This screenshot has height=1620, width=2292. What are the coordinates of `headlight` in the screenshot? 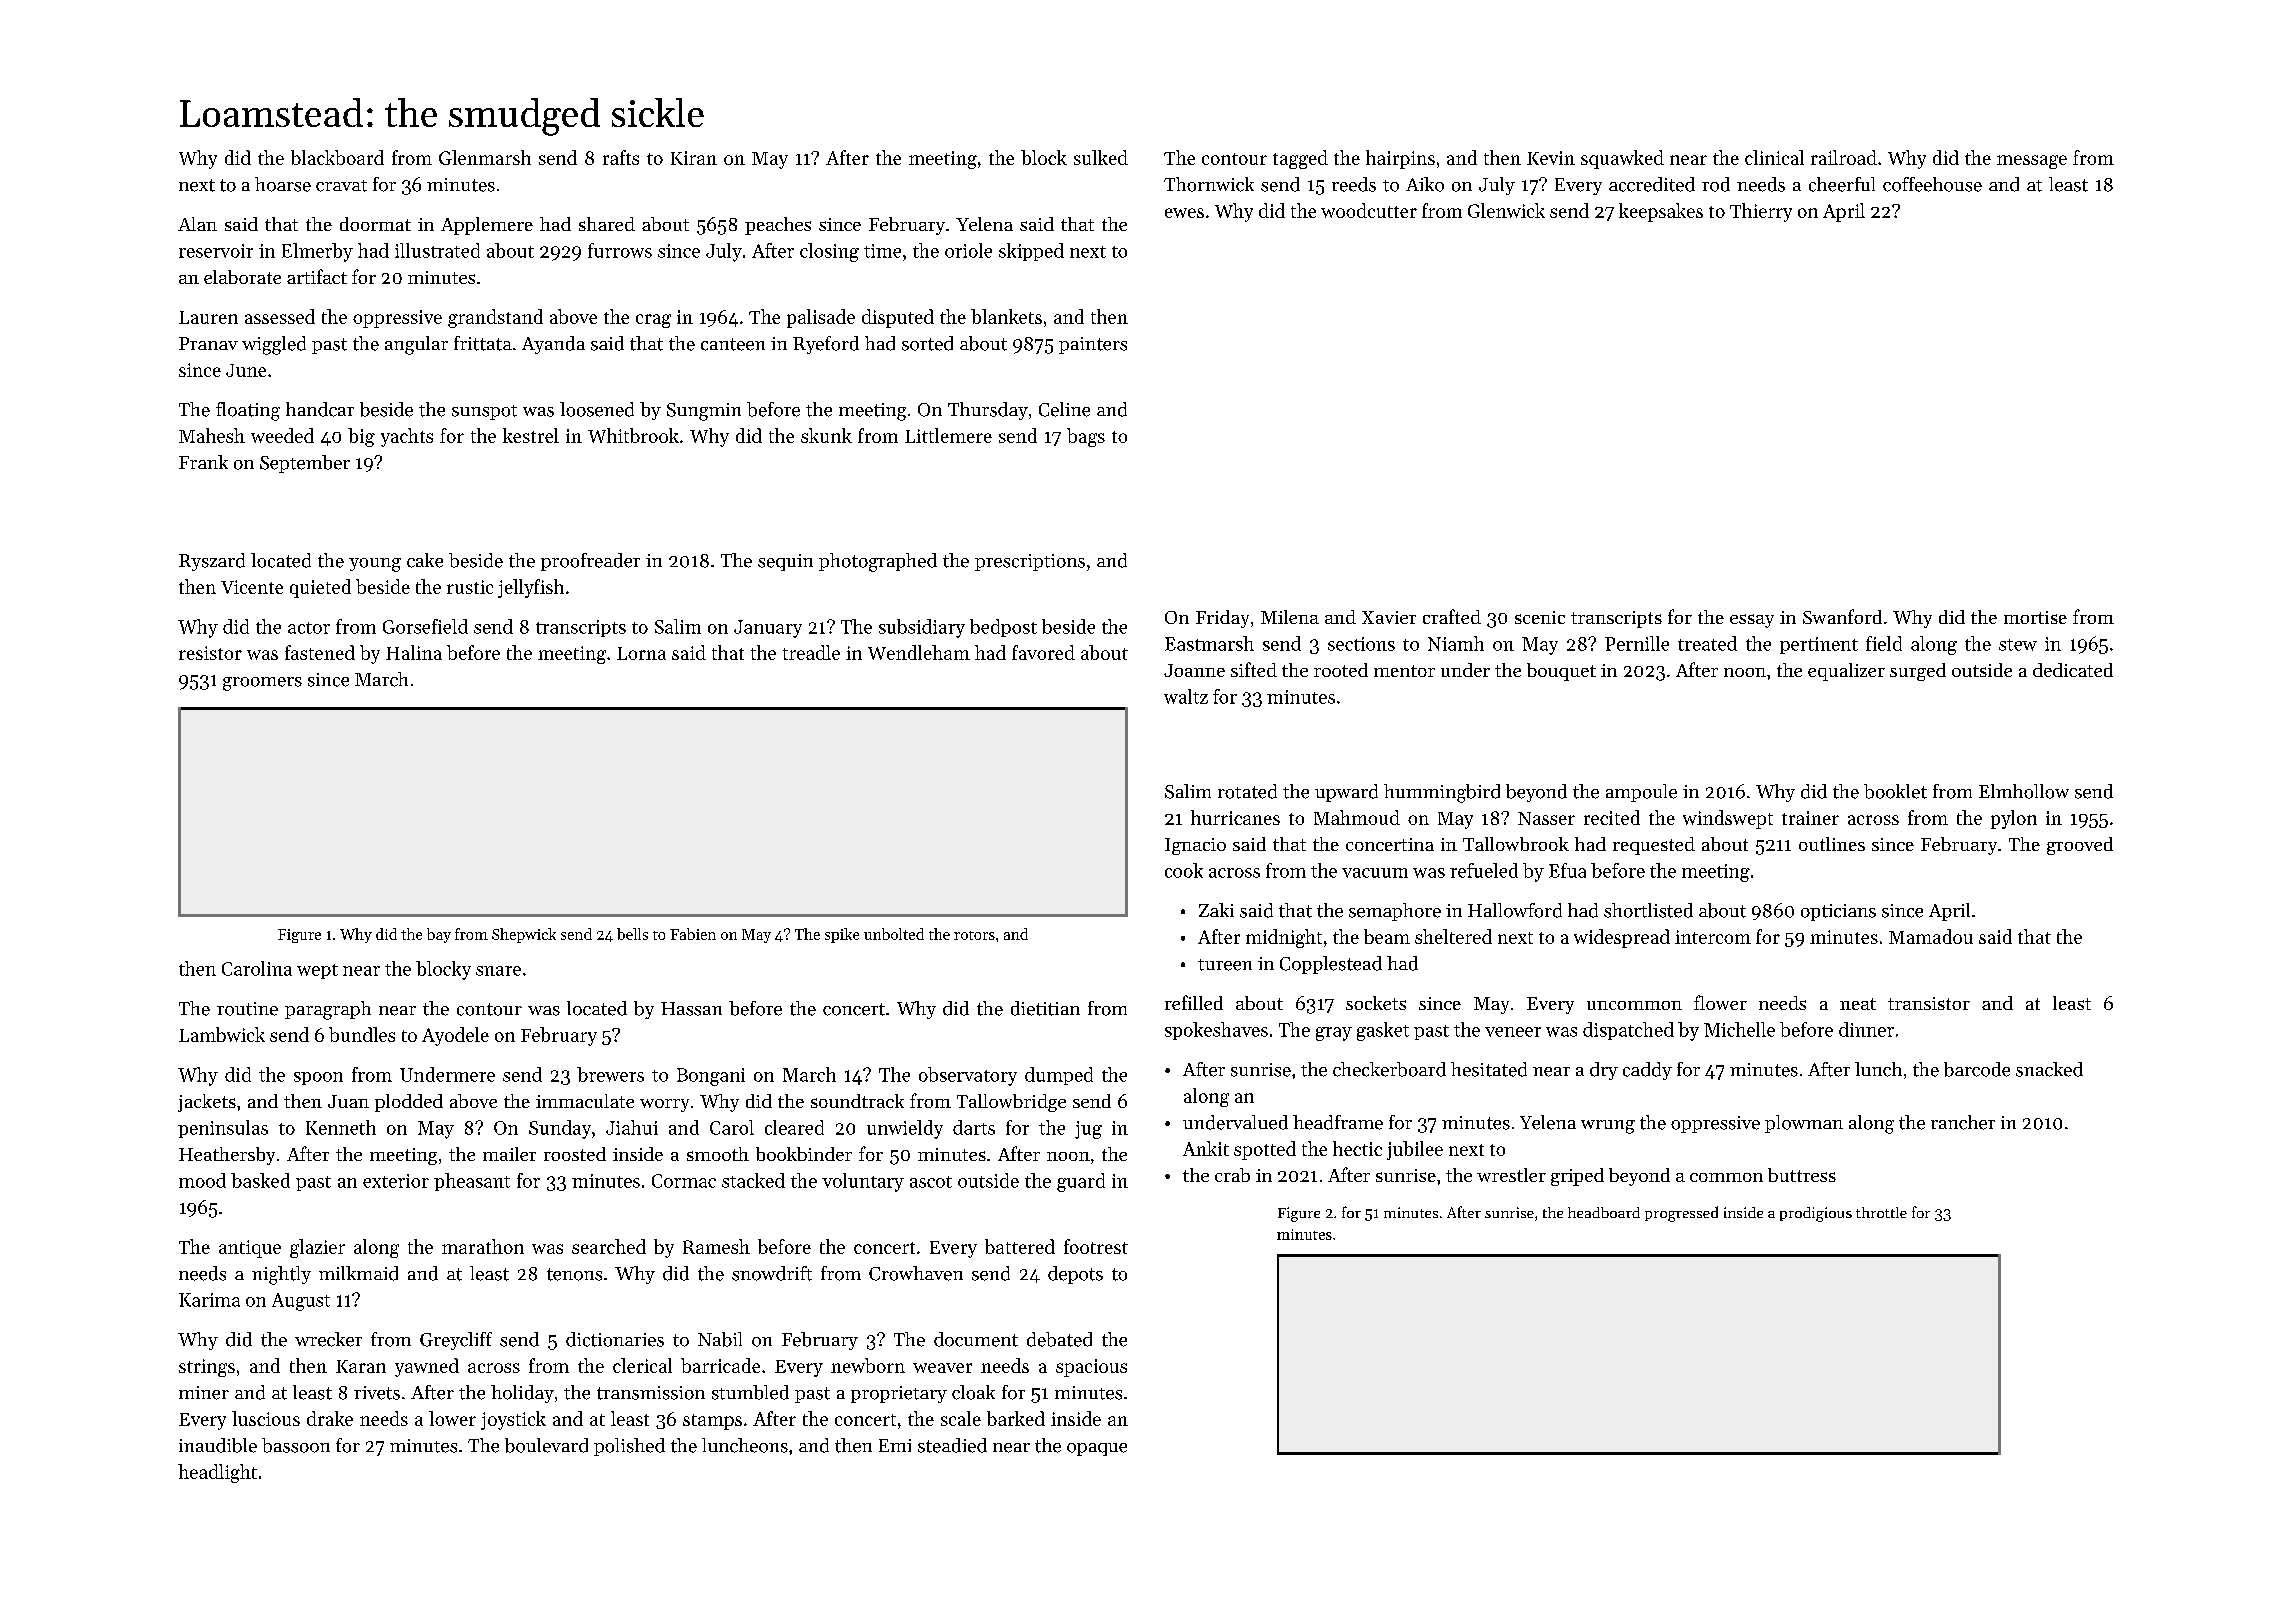 It's located at (217, 1473).
